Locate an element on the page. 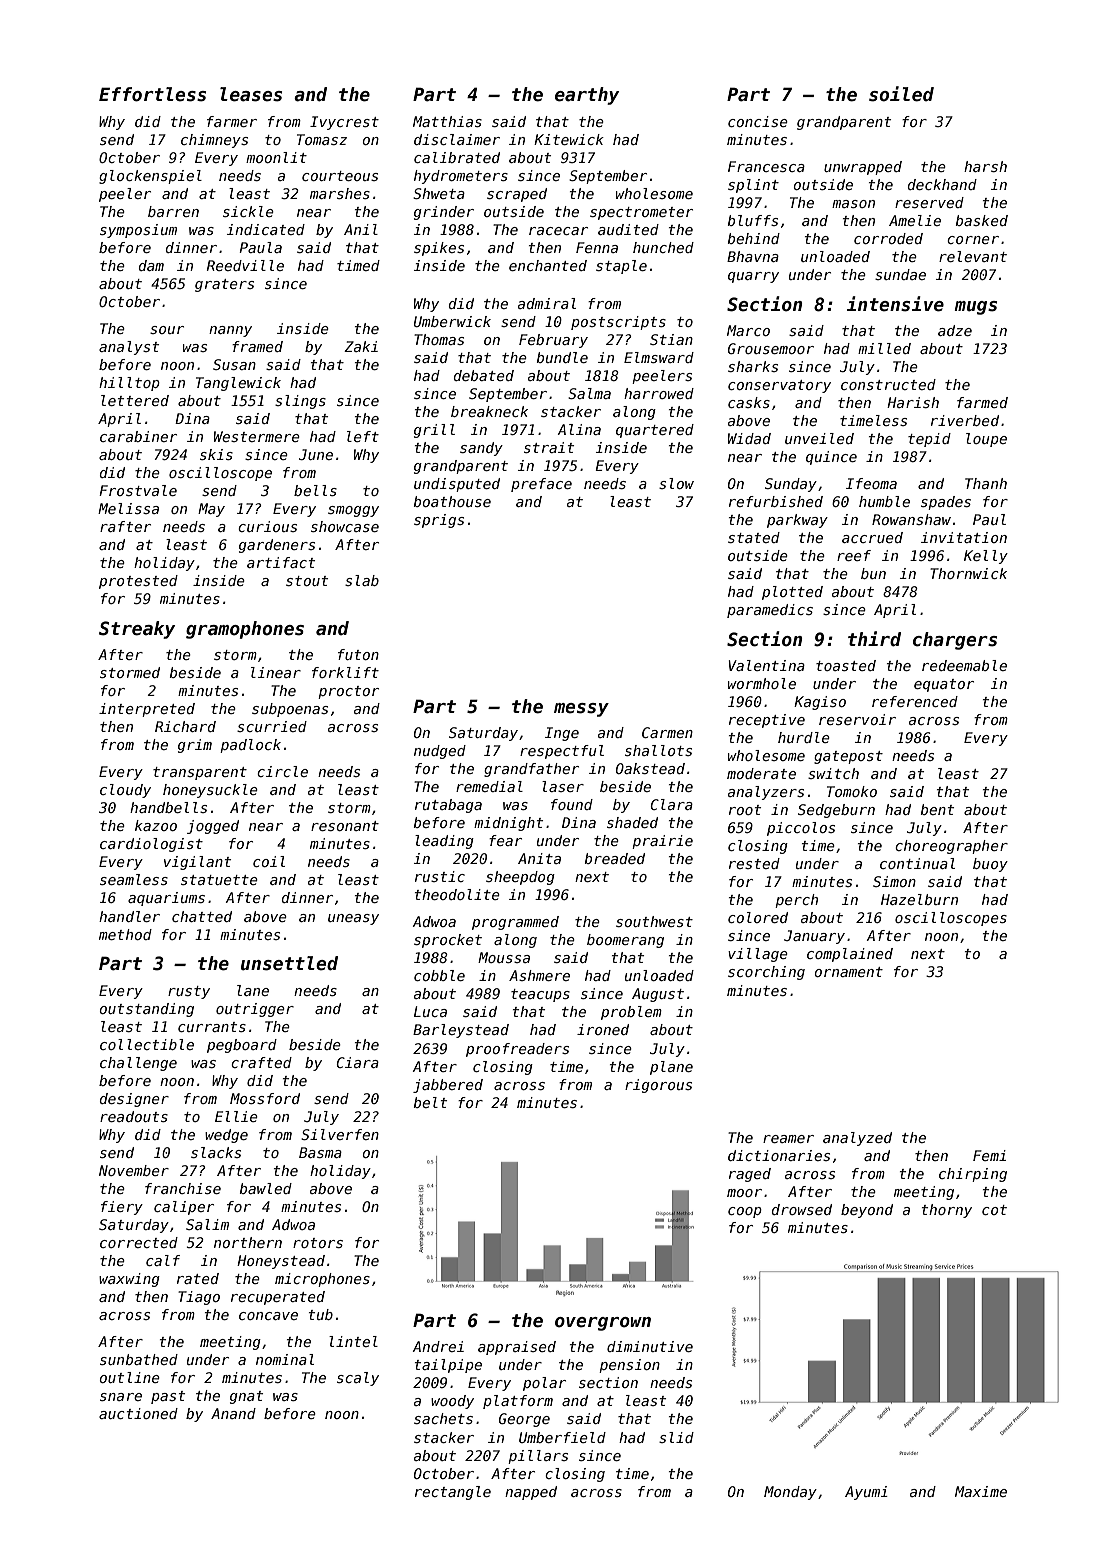  interpreted is located at coordinates (147, 710).
